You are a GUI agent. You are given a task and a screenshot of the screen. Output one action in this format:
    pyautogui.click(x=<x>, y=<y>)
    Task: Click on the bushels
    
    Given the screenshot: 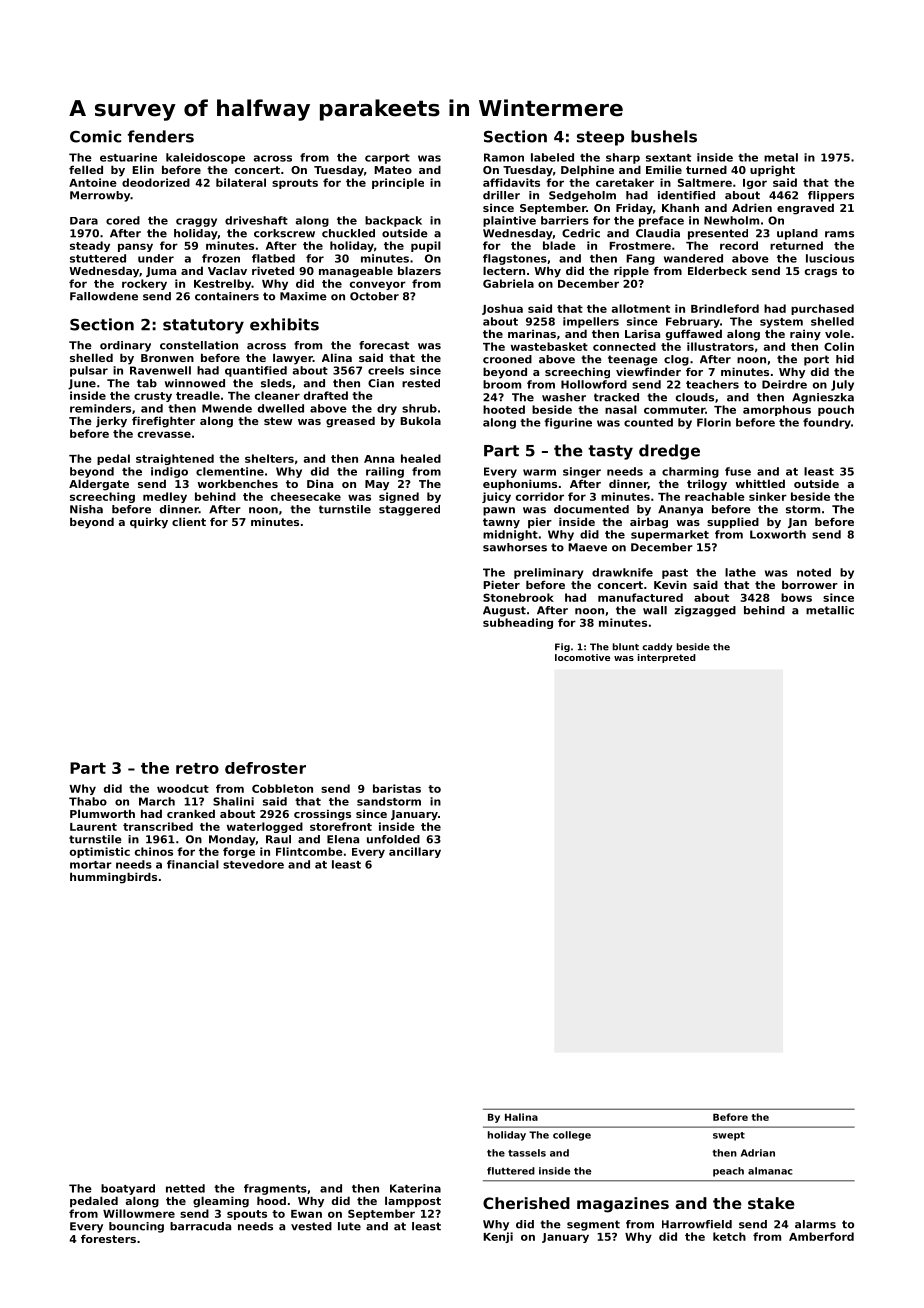 What is the action you would take?
    pyautogui.click(x=664, y=136)
